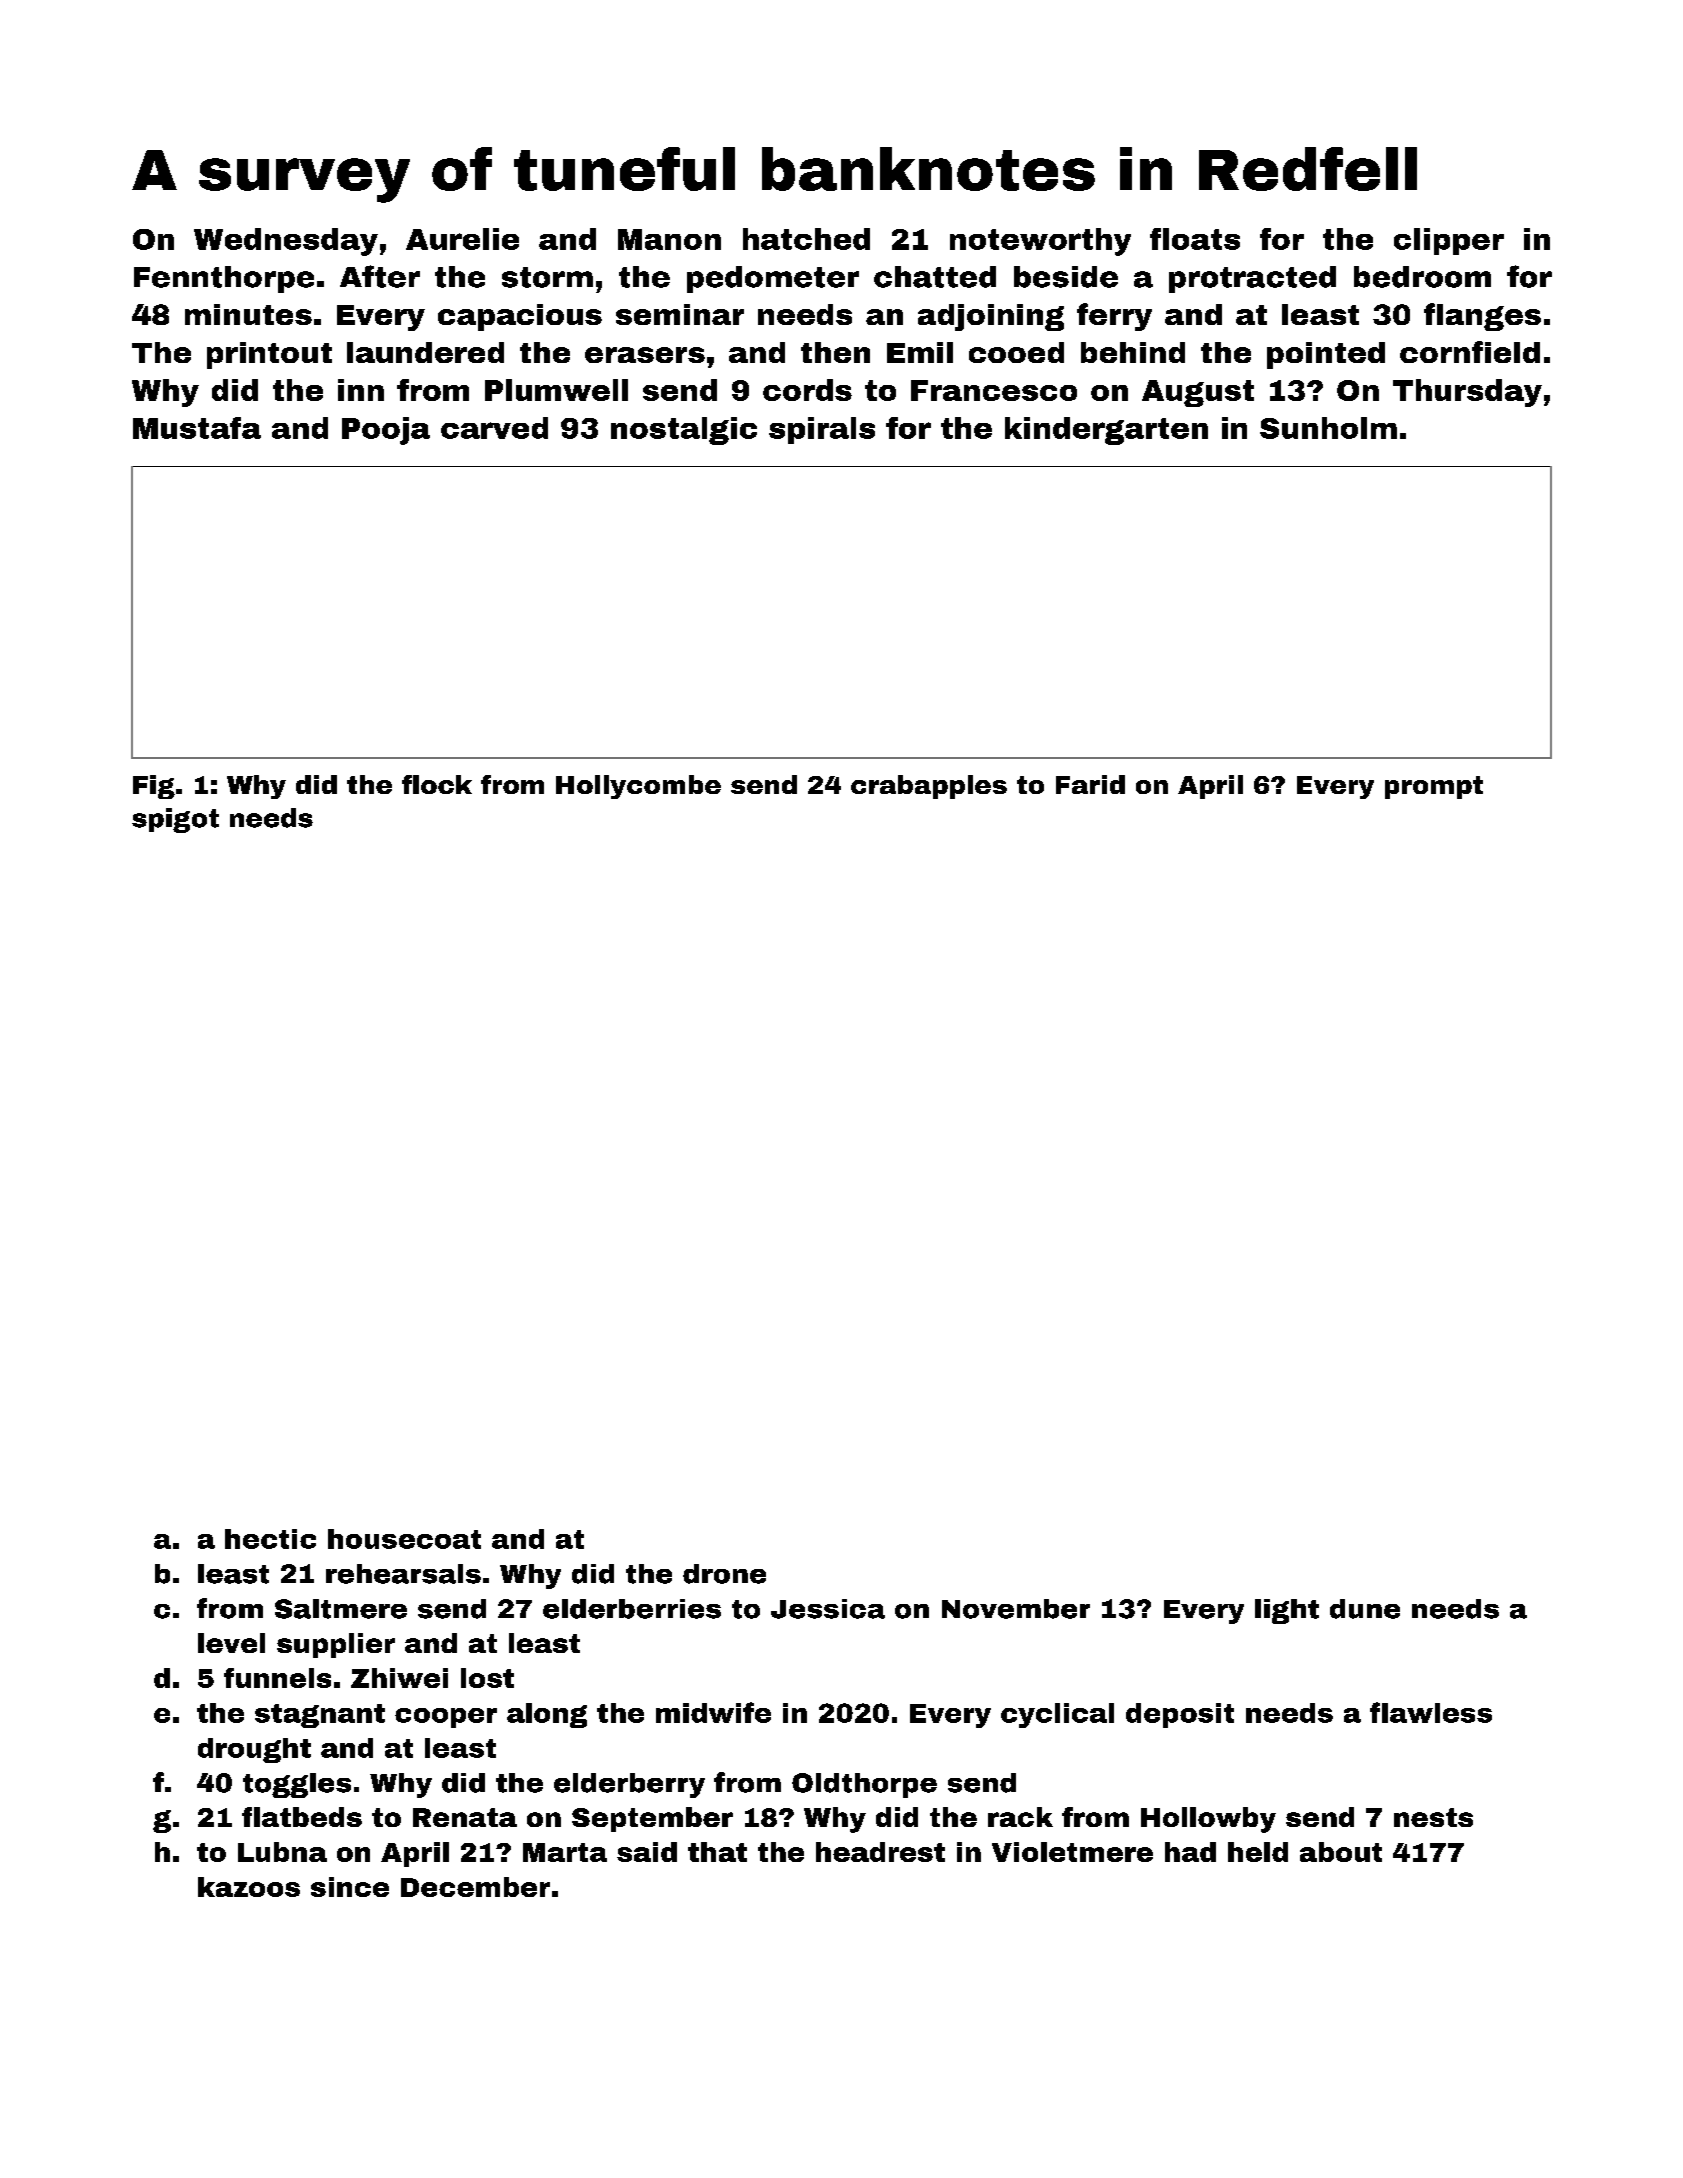 The height and width of the screenshot is (2178, 1683). What do you see at coordinates (1090, 784) in the screenshot?
I see `Farid` at bounding box center [1090, 784].
